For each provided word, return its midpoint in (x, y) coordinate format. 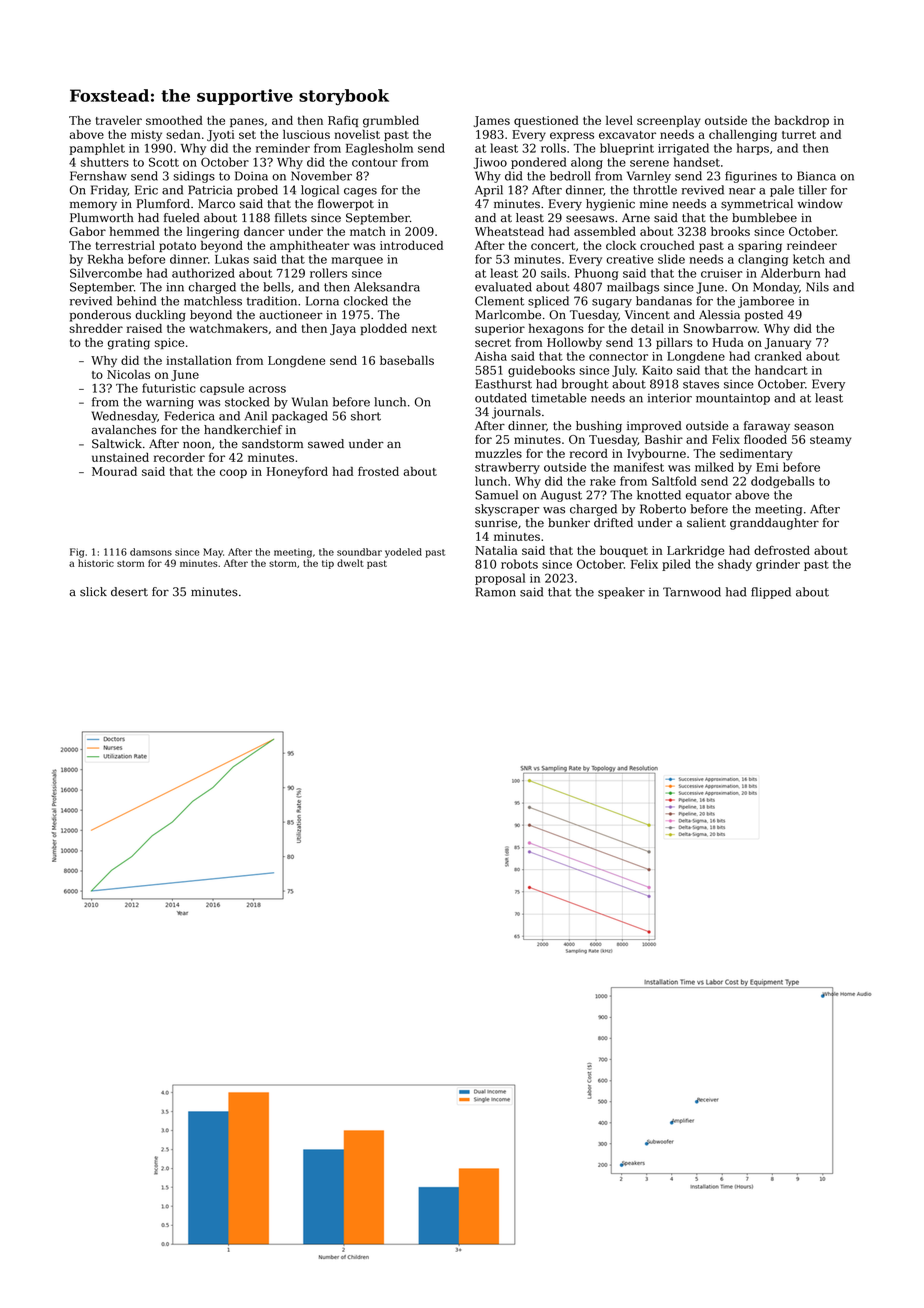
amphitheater (310, 246)
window (820, 204)
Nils (817, 287)
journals (516, 413)
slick (93, 592)
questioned (546, 121)
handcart (781, 370)
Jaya (343, 330)
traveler (119, 120)
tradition (272, 301)
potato (177, 247)
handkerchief (243, 430)
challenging (743, 135)
